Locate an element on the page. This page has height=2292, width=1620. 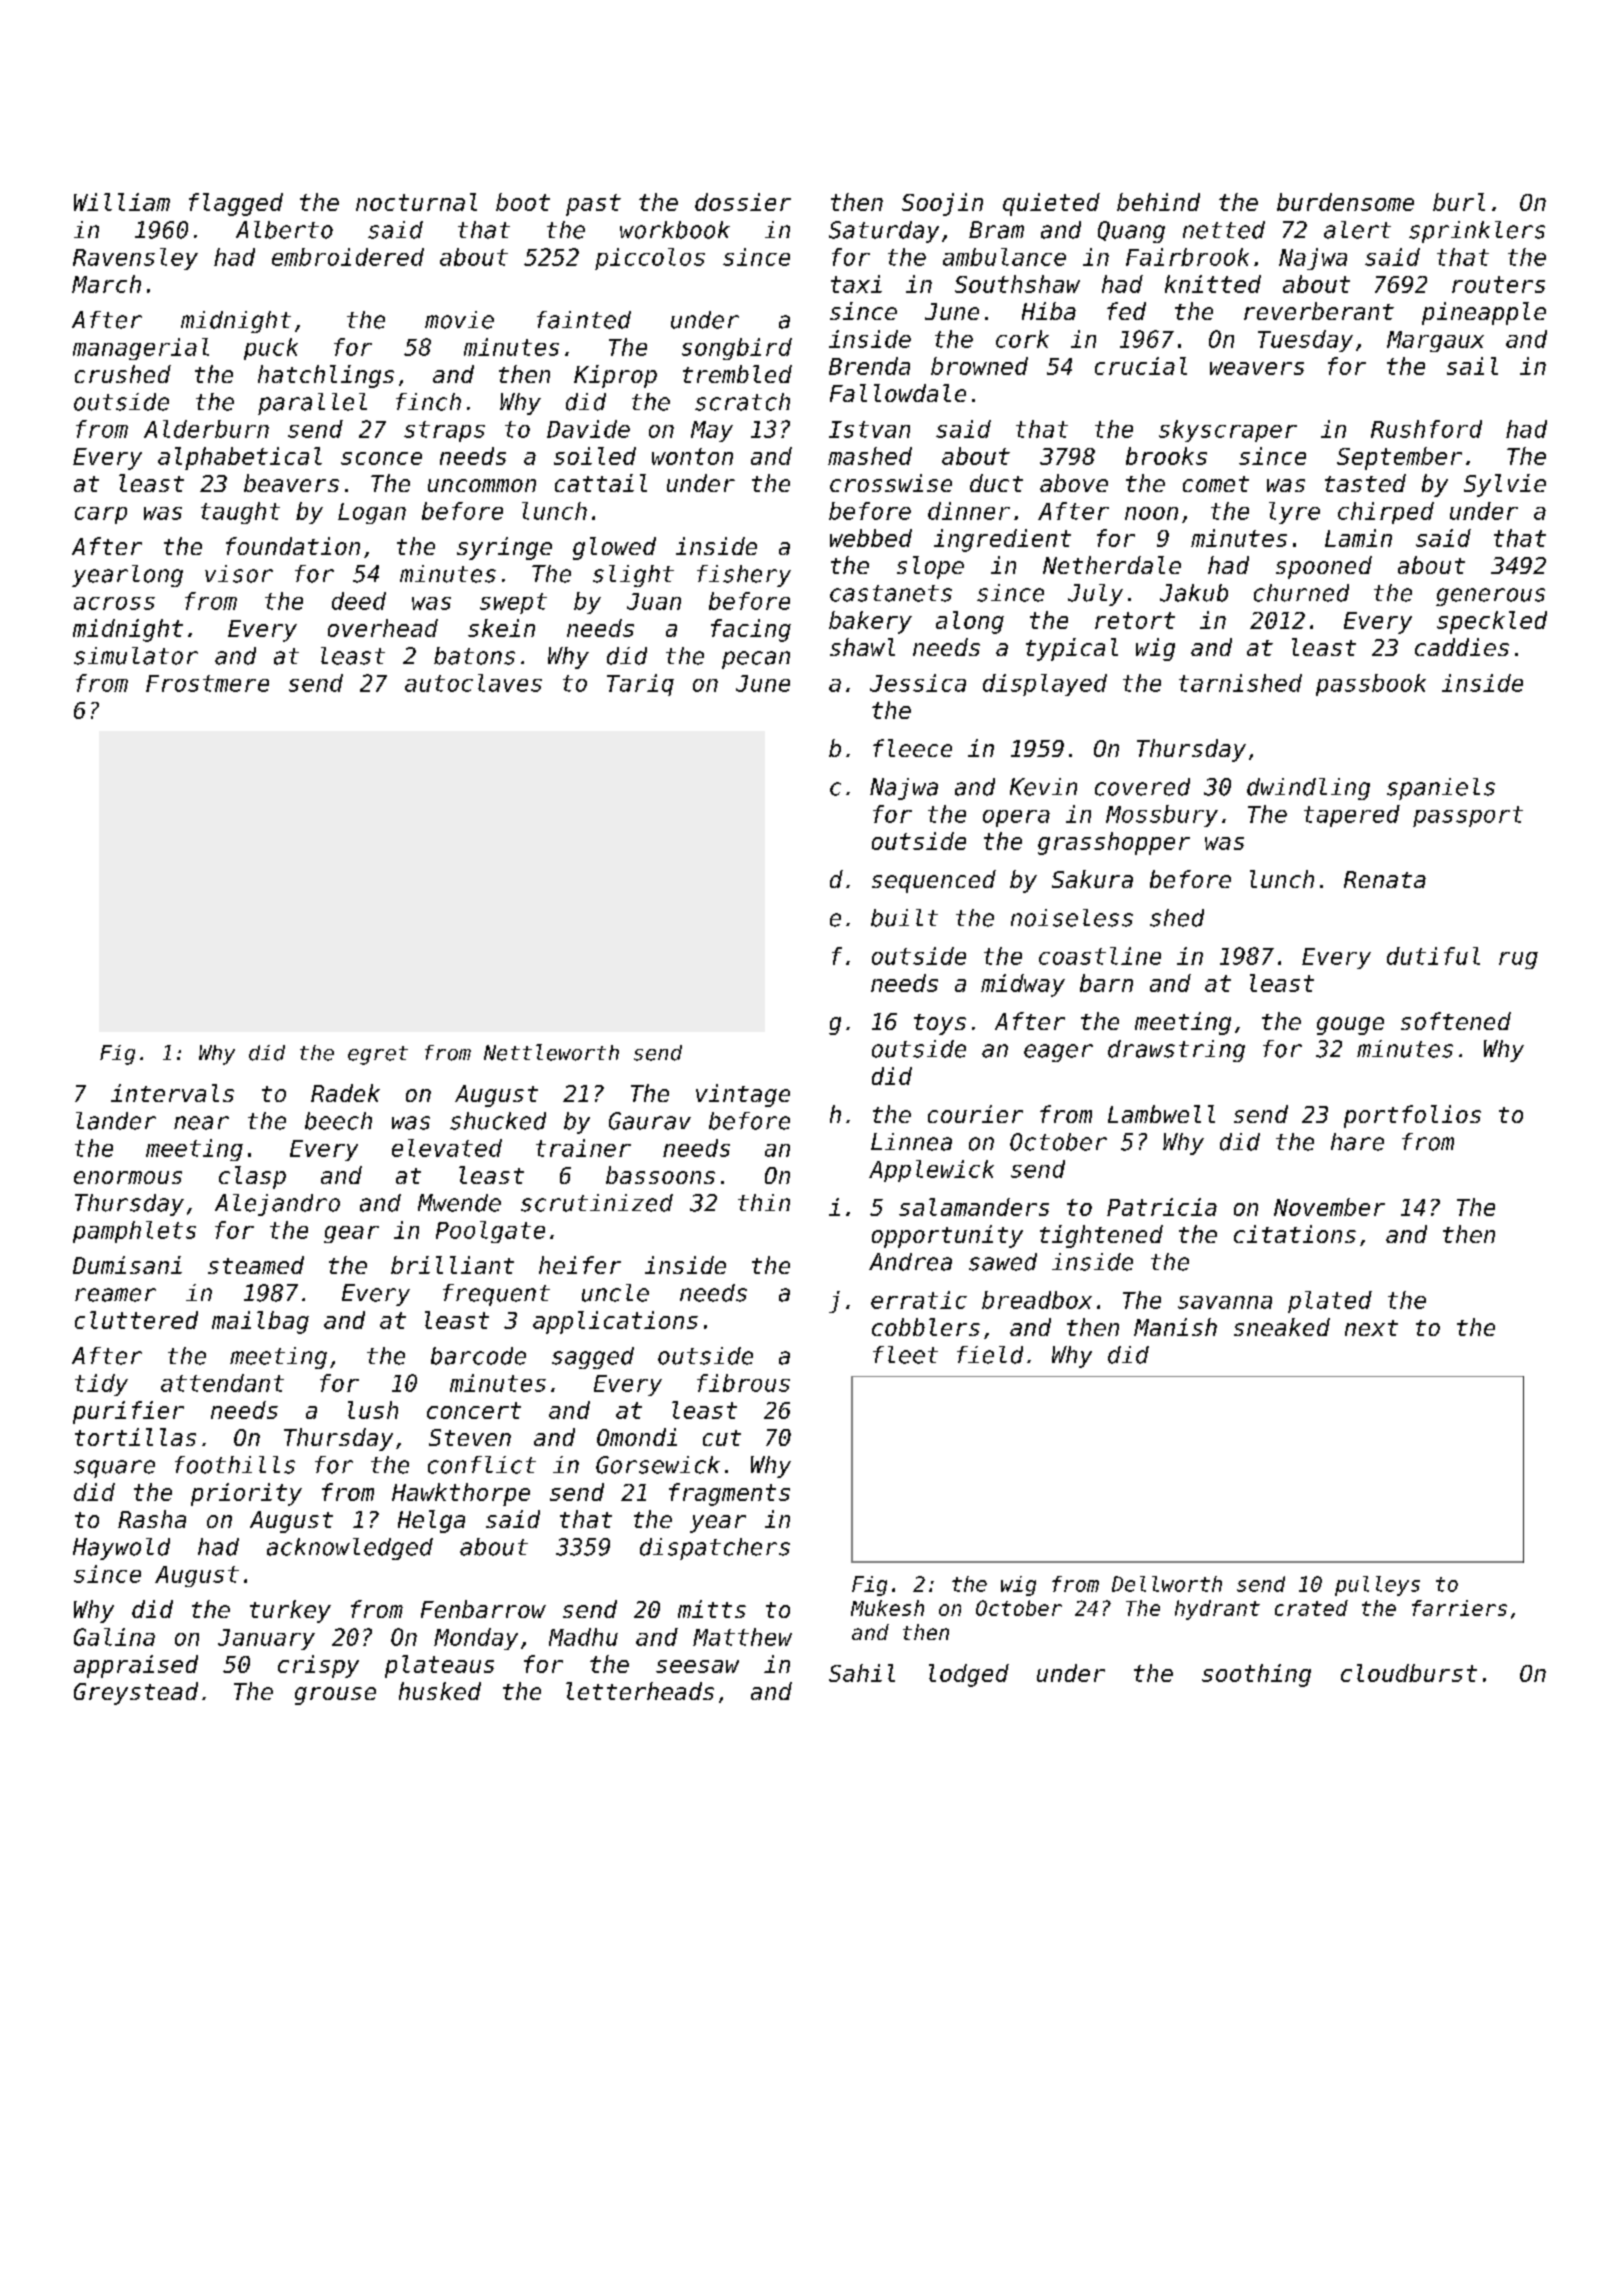
mitts is located at coordinates (712, 1609).
